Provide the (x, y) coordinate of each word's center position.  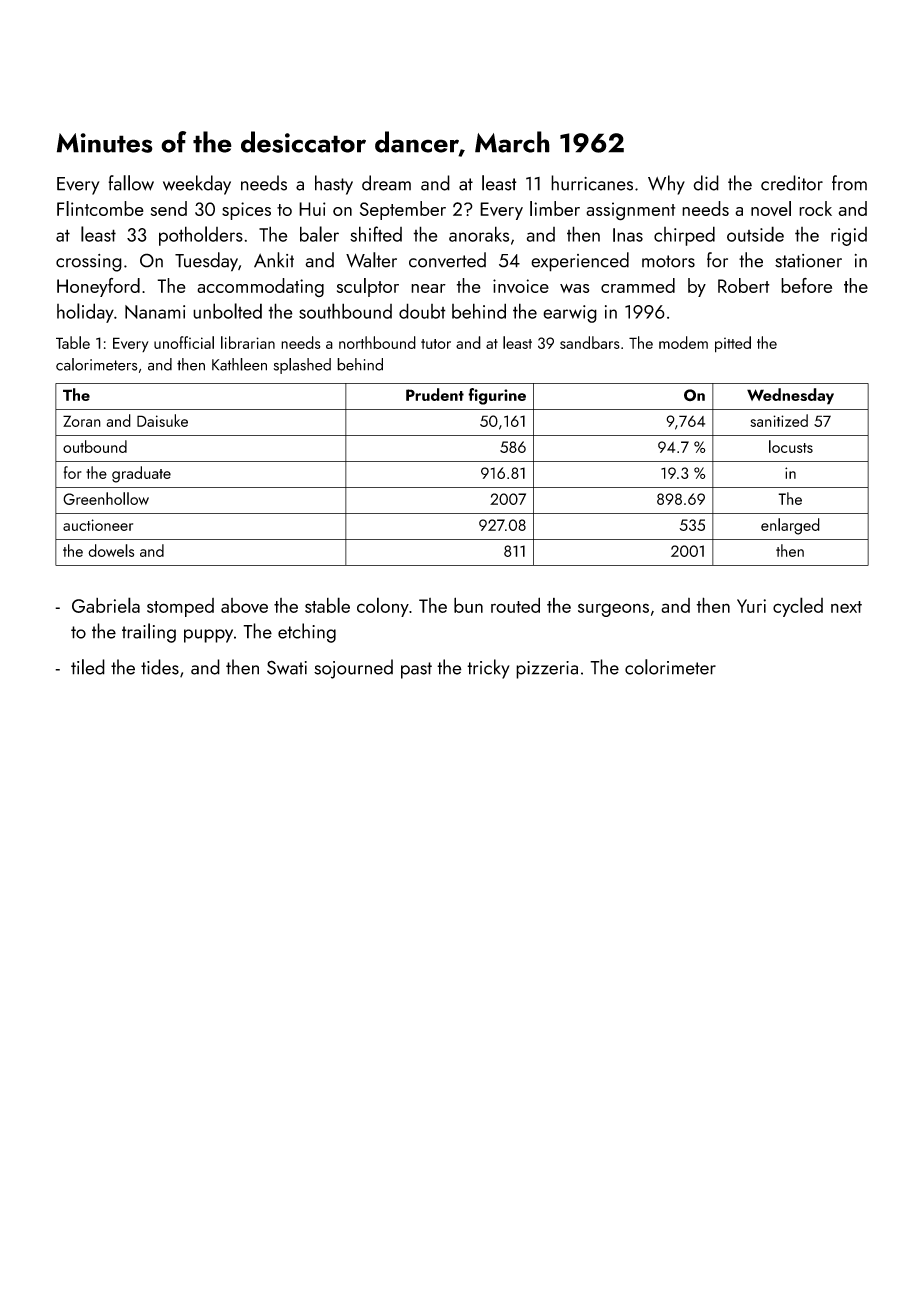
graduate (141, 474)
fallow (131, 183)
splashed (302, 366)
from (849, 183)
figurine (497, 396)
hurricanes (592, 183)
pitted (733, 344)
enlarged (790, 526)
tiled (88, 667)
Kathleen (239, 364)
